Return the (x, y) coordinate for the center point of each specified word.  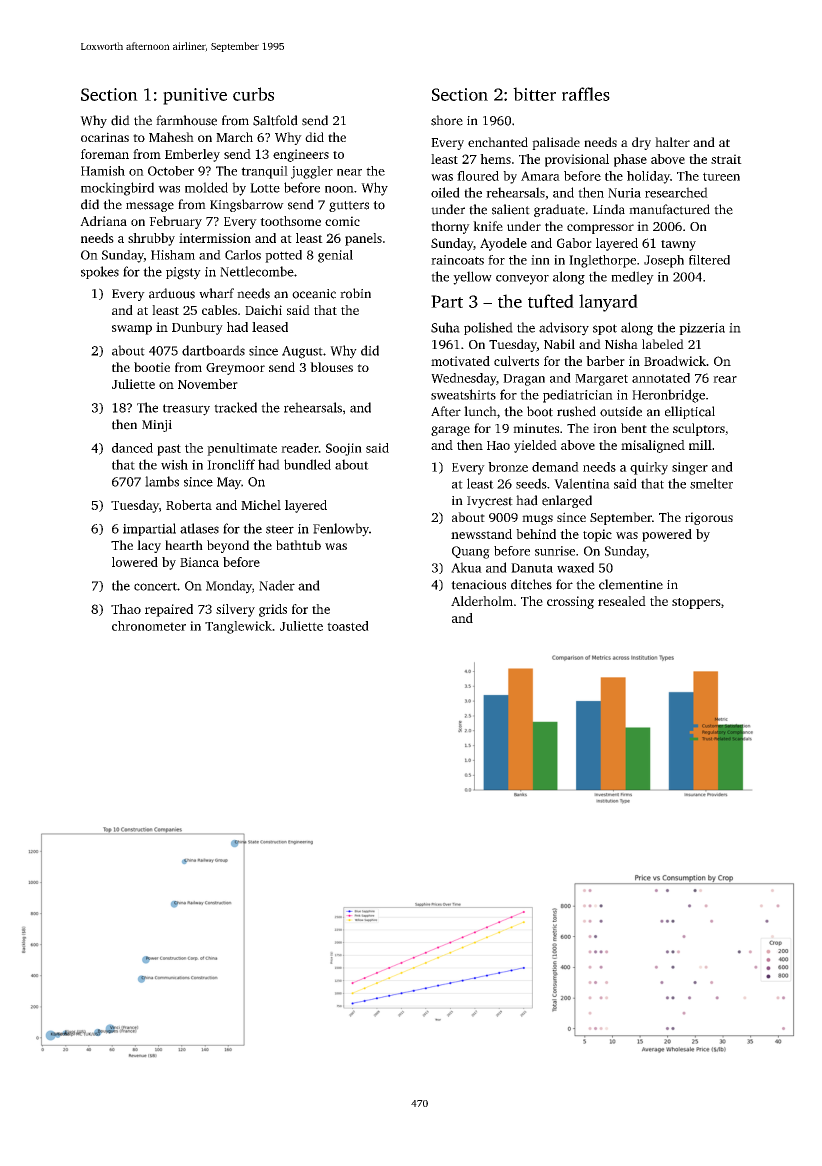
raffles (586, 94)
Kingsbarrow (247, 205)
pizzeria (702, 329)
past (169, 450)
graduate (559, 210)
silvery (235, 610)
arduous (172, 293)
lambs (162, 481)
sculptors (699, 429)
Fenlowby (341, 530)
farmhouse (186, 120)
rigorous (709, 518)
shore (447, 120)
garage (450, 431)
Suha (445, 327)
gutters (349, 206)
